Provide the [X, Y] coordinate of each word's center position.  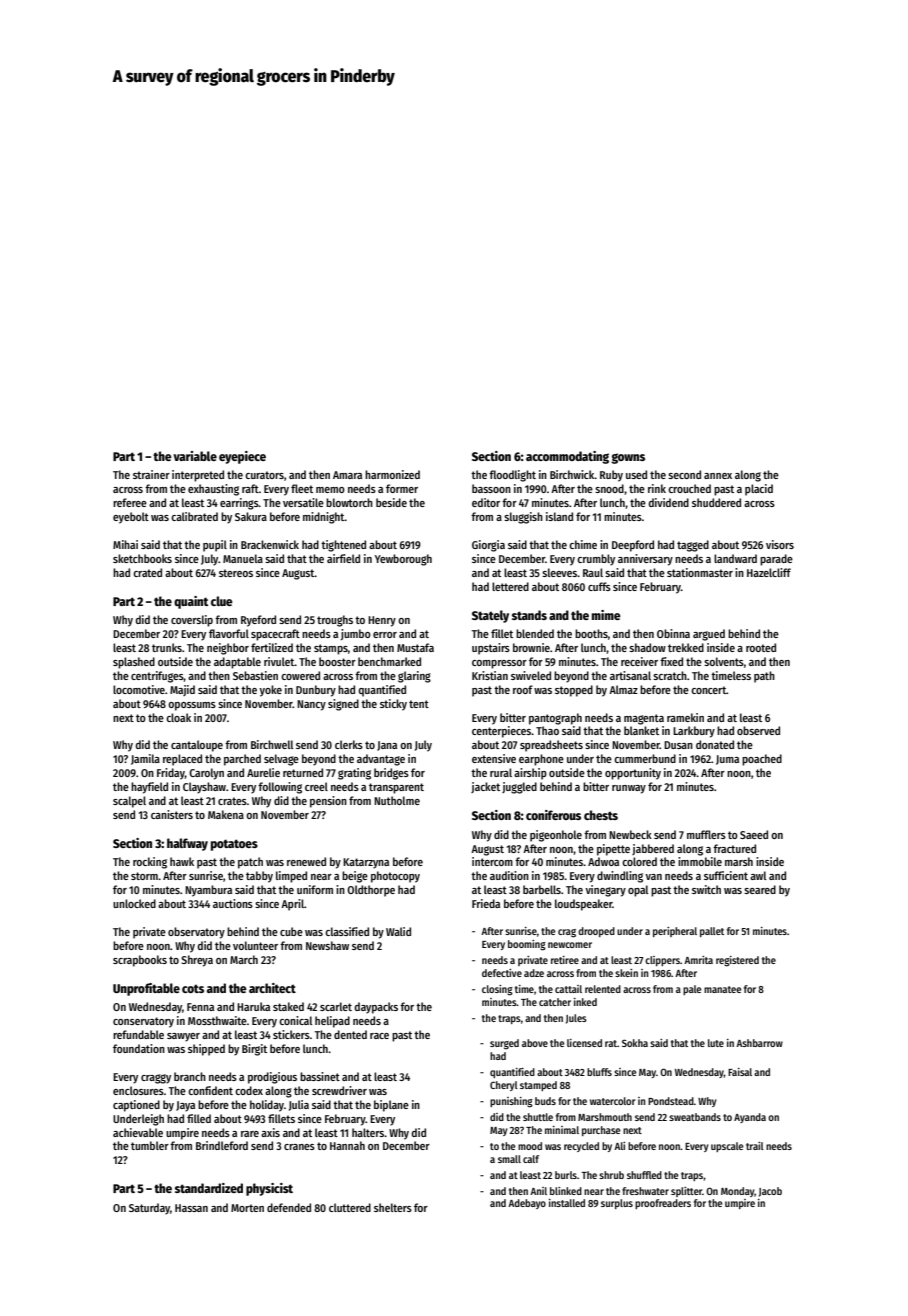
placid [759, 490]
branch [190, 1076]
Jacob [770, 1192]
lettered [510, 586]
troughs [335, 621]
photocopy [395, 877]
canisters [172, 814]
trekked [686, 647]
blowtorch [349, 502]
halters [368, 1132]
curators [264, 475]
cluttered [350, 1207]
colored [639, 861]
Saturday [149, 1209]
